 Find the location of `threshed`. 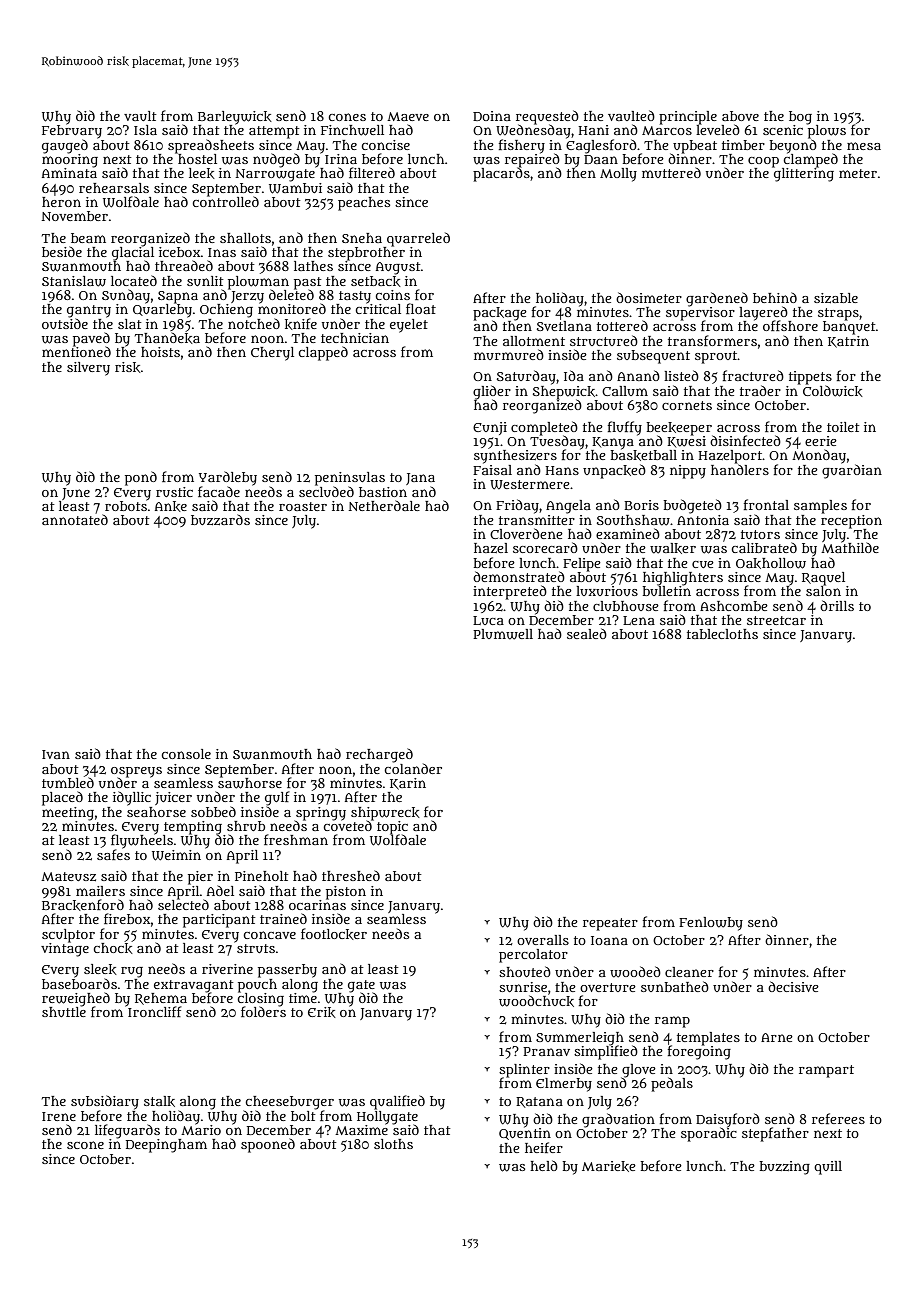

threshed is located at coordinates (351, 875).
